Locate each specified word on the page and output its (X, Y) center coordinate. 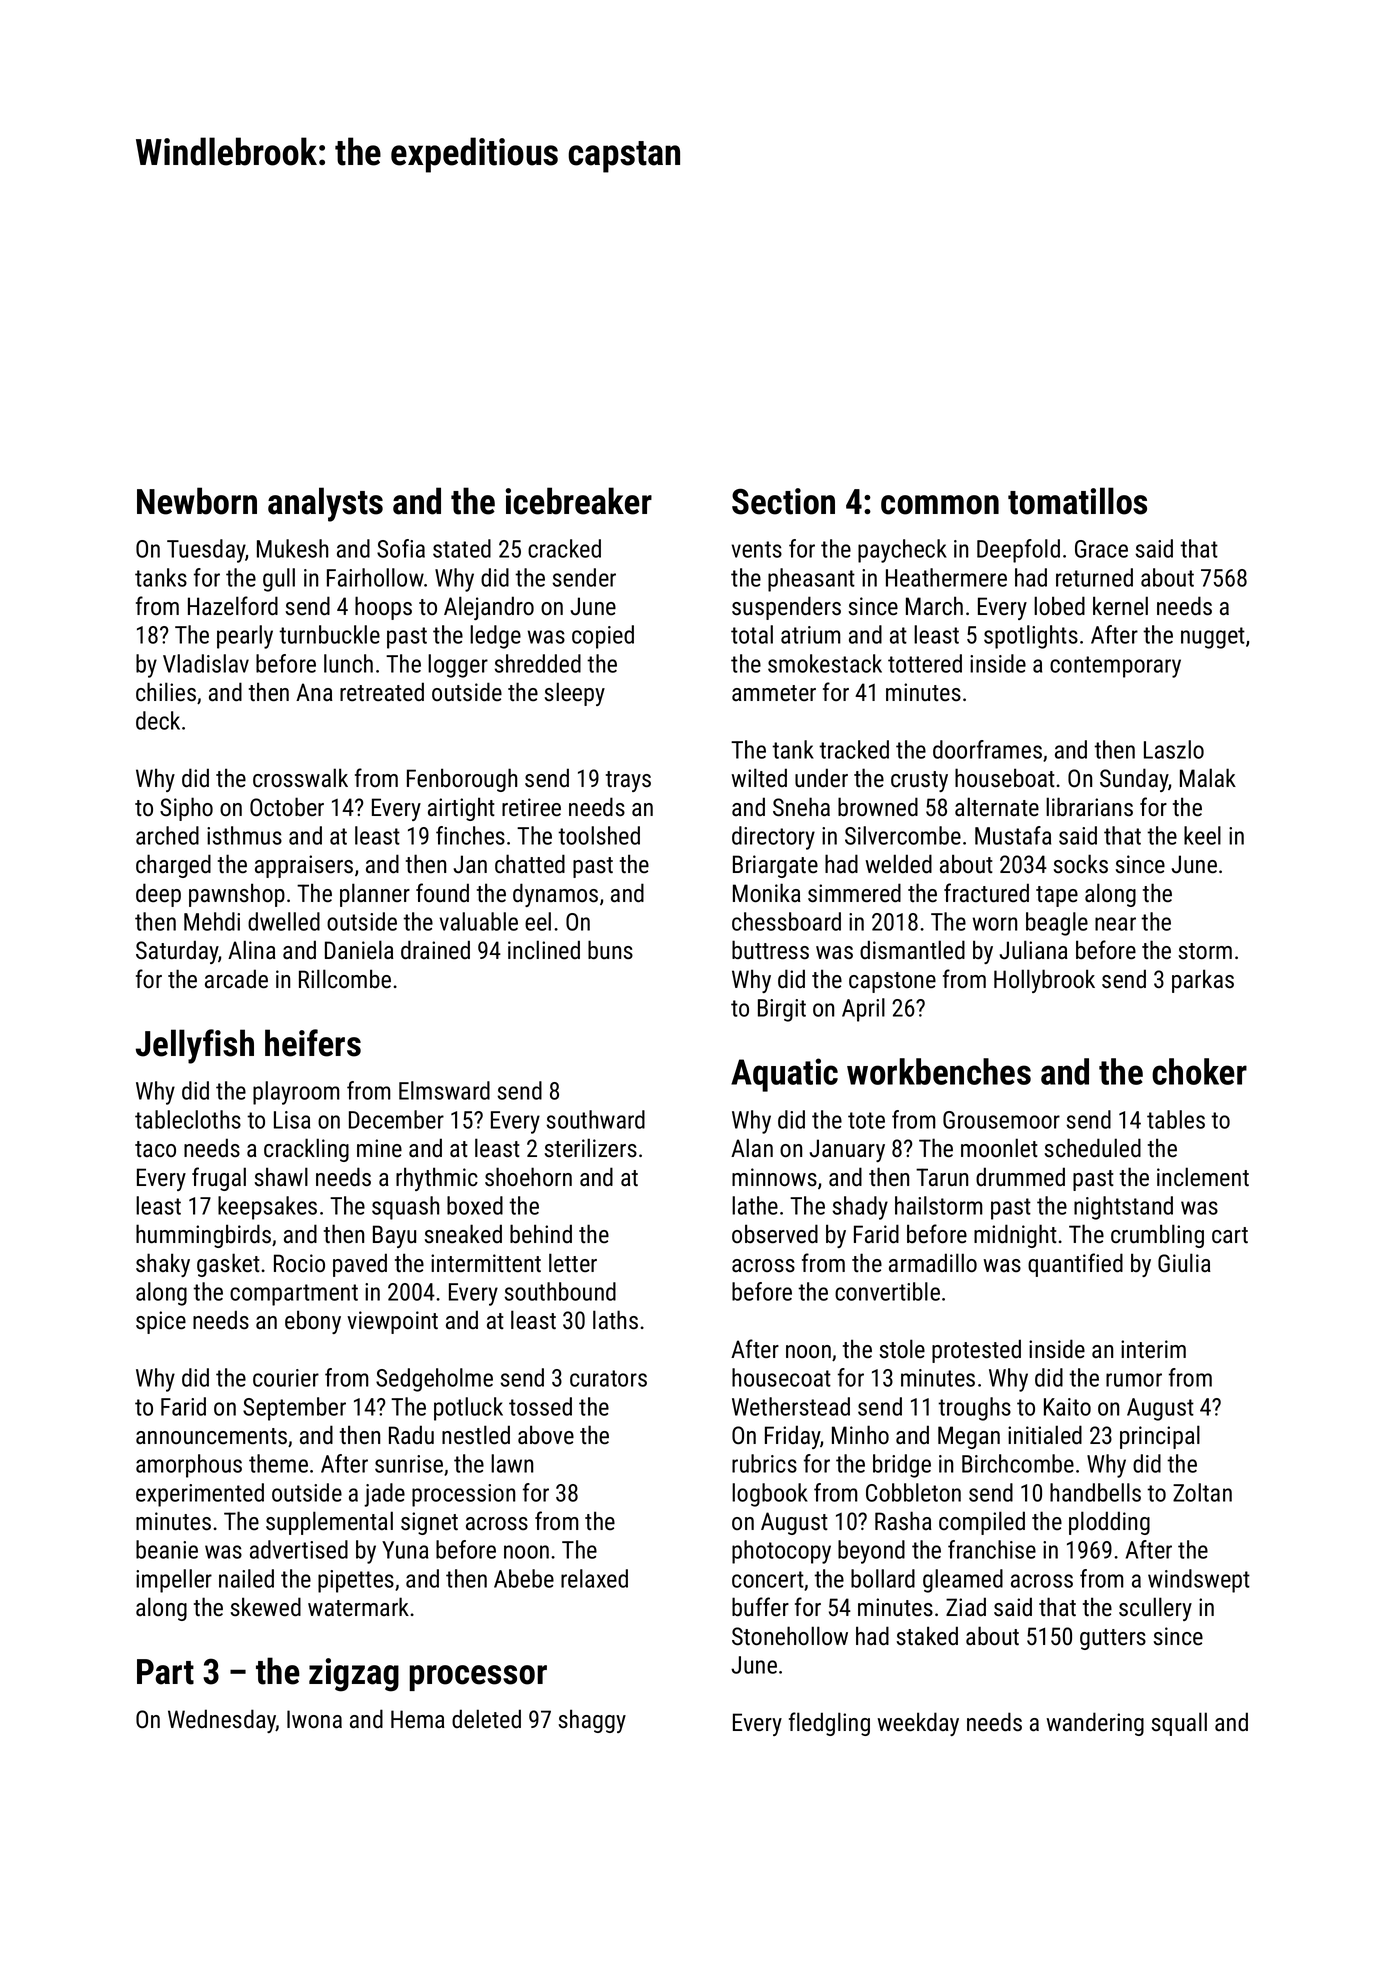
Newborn (197, 501)
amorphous (189, 1466)
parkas (1203, 981)
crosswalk (300, 778)
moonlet (999, 1148)
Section (783, 501)
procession (463, 1495)
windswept (1199, 1581)
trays (628, 781)
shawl (281, 1176)
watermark (358, 1607)
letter (573, 1263)
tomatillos (1077, 501)
